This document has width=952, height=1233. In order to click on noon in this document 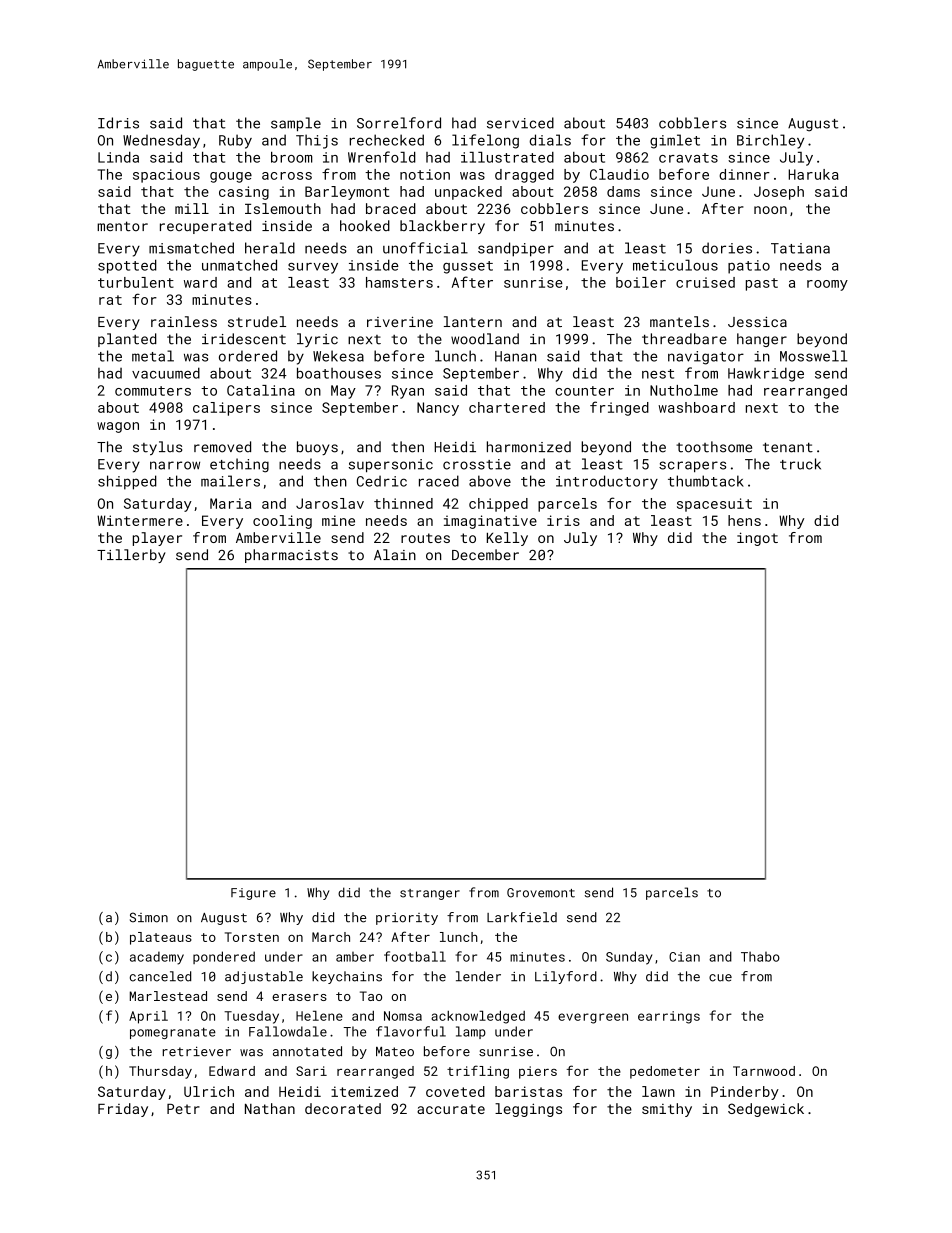, I will do `click(770, 210)`.
